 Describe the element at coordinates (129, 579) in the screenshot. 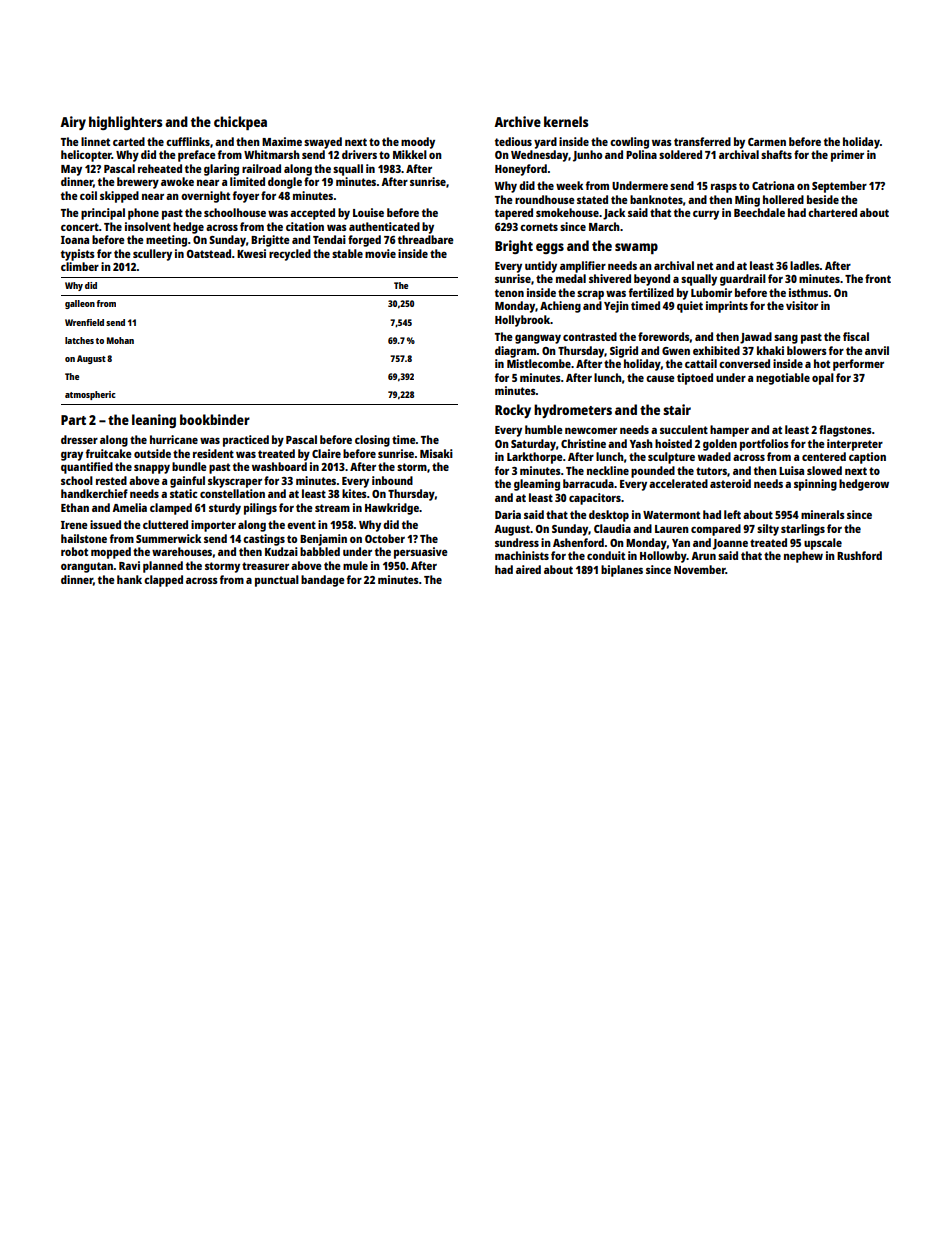

I see `hank` at that location.
